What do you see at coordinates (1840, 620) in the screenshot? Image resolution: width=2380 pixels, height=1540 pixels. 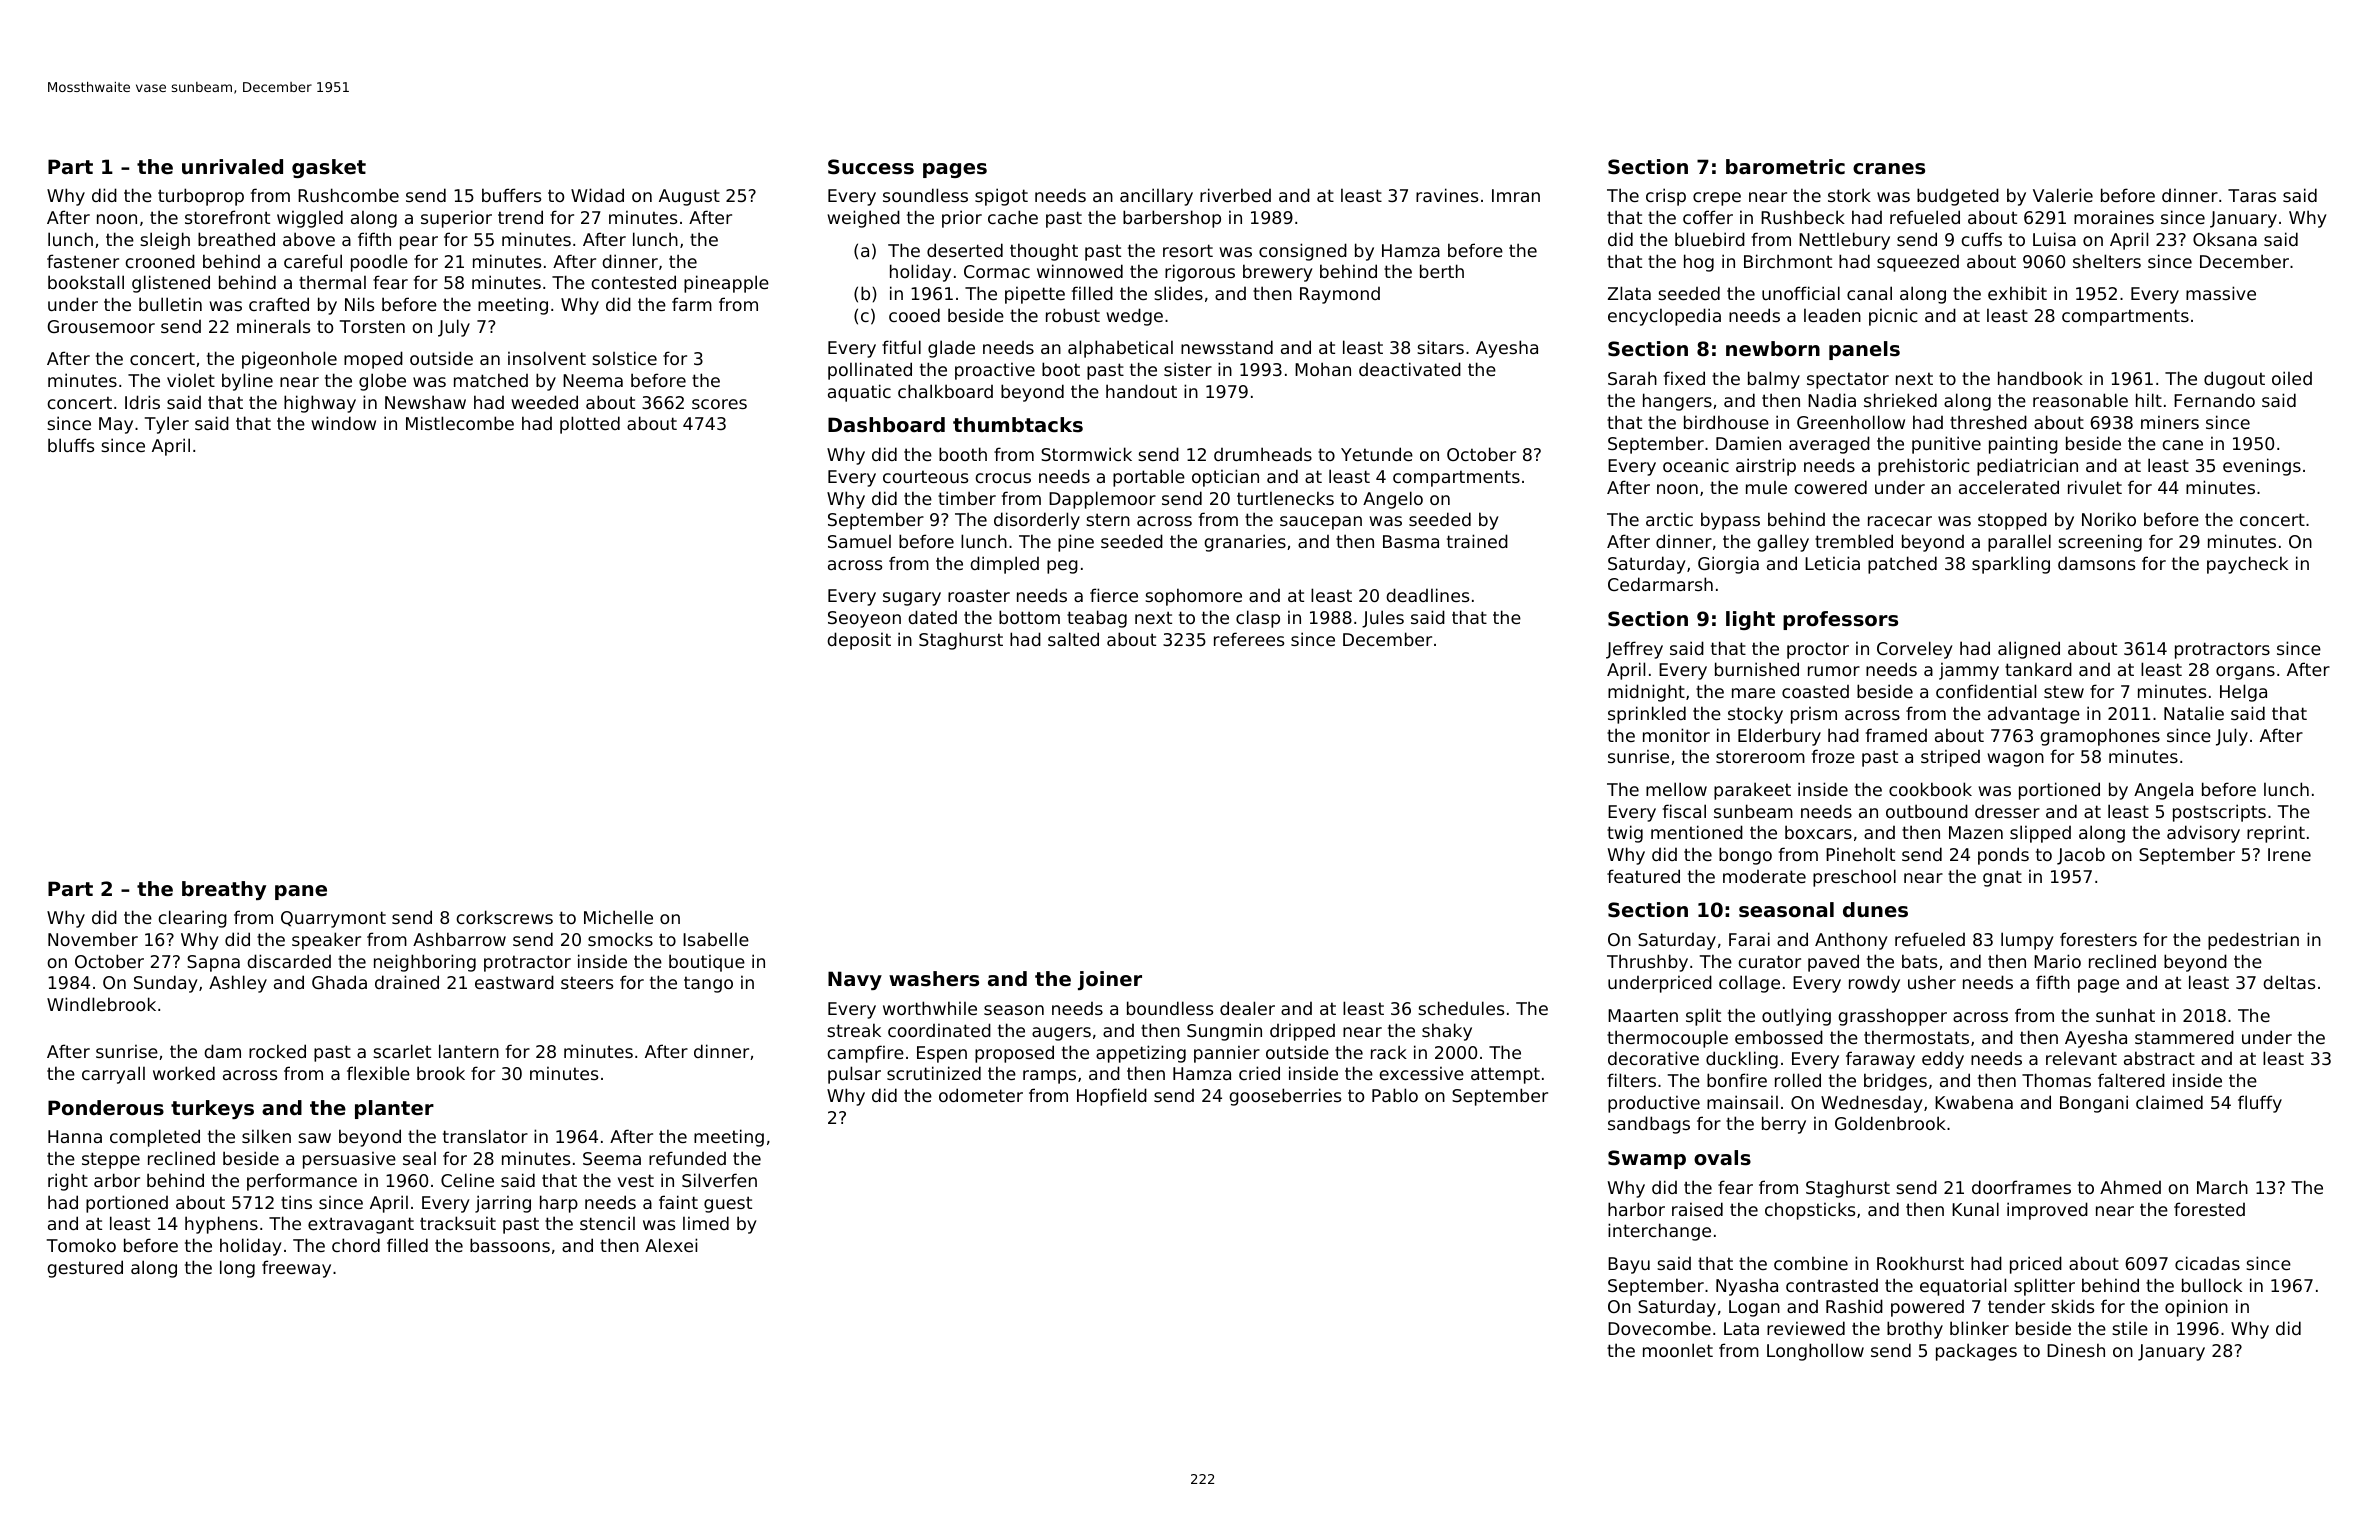 I see `professors` at bounding box center [1840, 620].
